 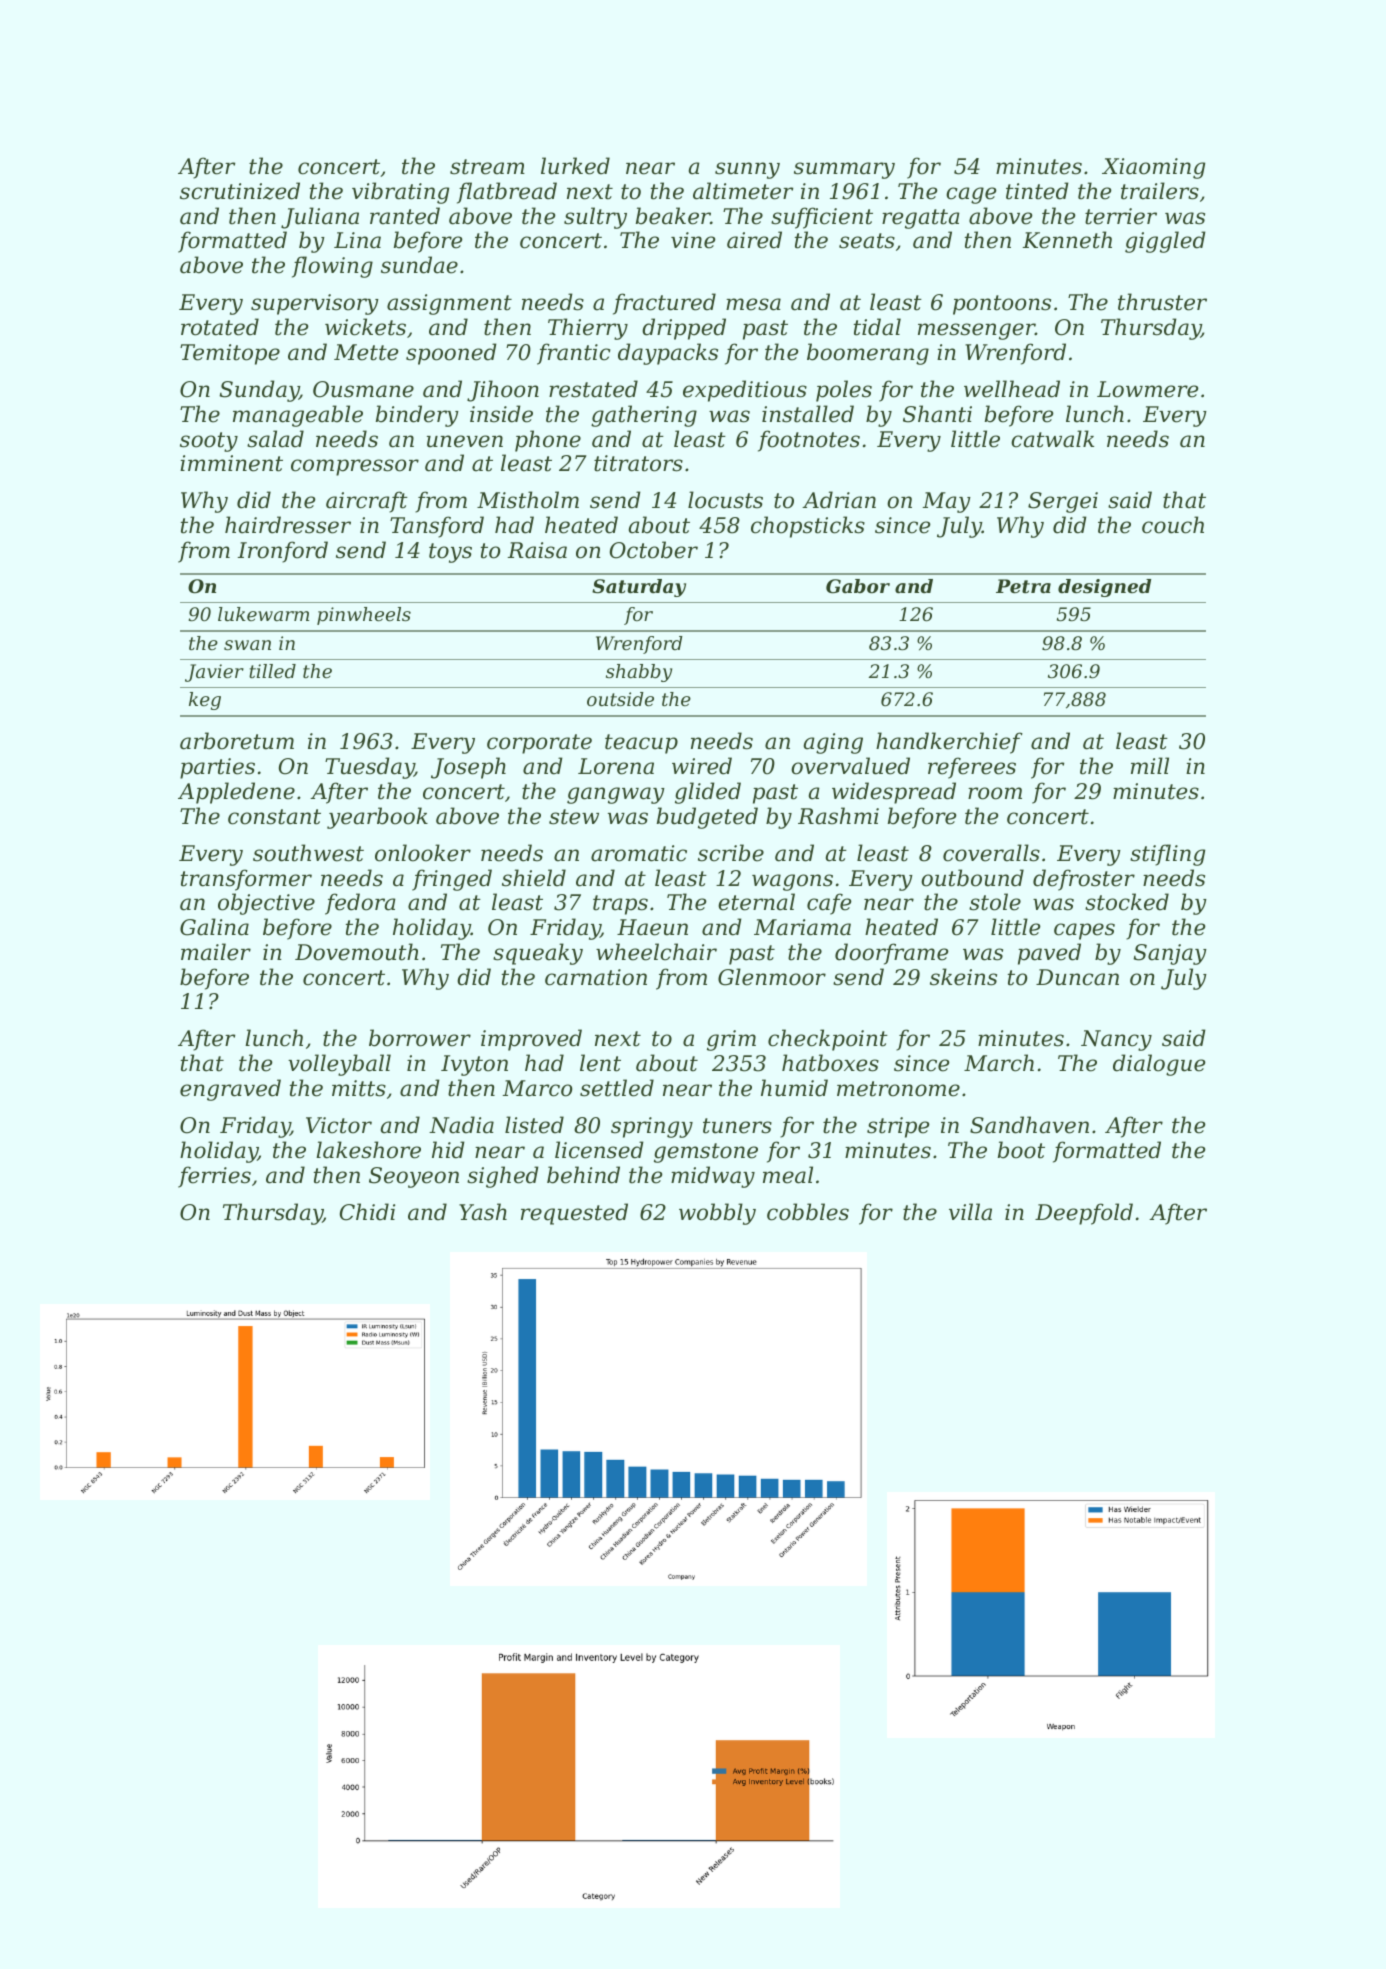 What do you see at coordinates (1063, 502) in the screenshot?
I see `Sergei` at bounding box center [1063, 502].
